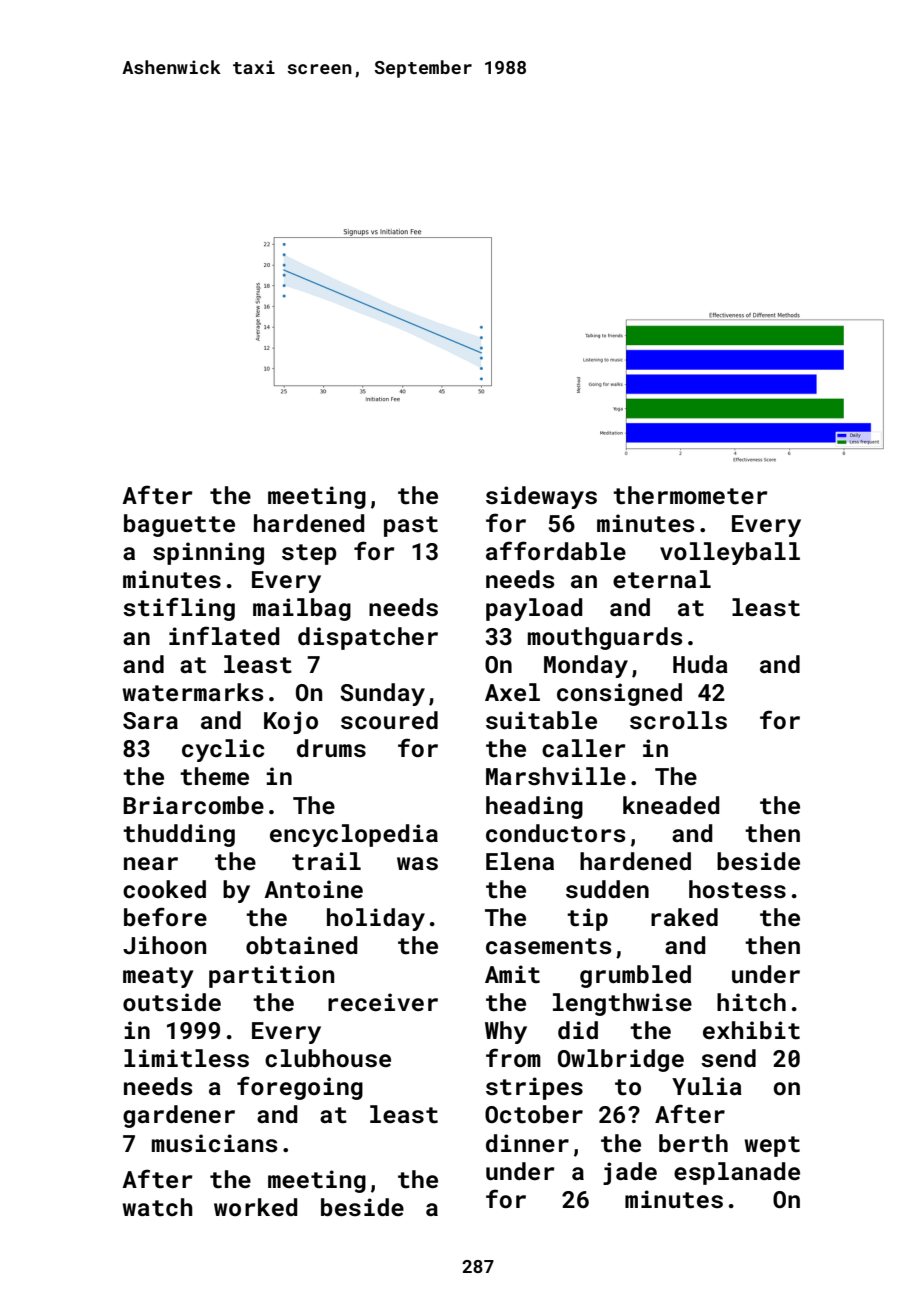 This screenshot has width=924, height=1311. I want to click on sideways, so click(541, 497).
